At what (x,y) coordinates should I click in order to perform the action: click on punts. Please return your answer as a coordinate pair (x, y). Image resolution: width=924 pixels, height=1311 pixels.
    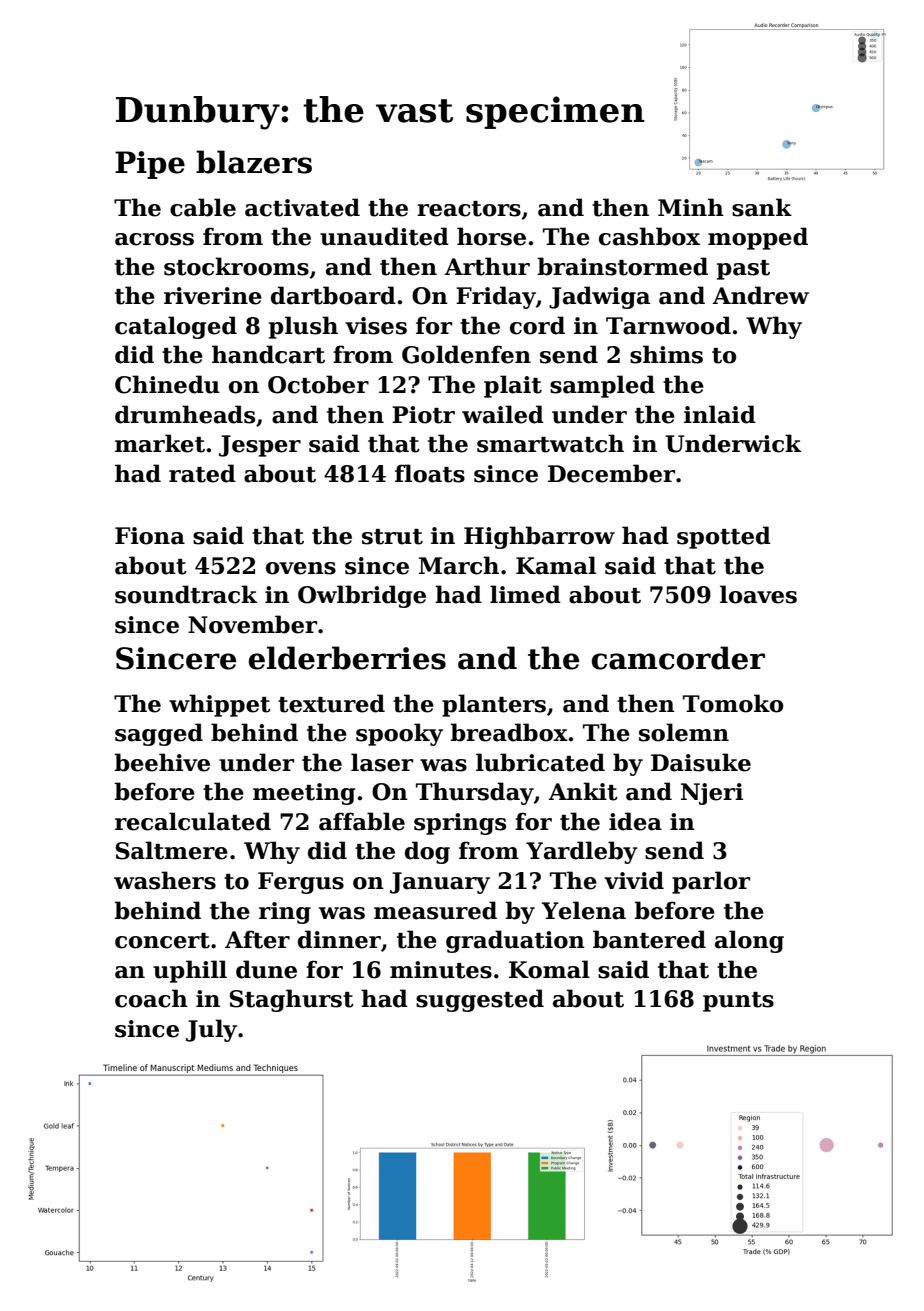
    Looking at the image, I should click on (738, 1002).
